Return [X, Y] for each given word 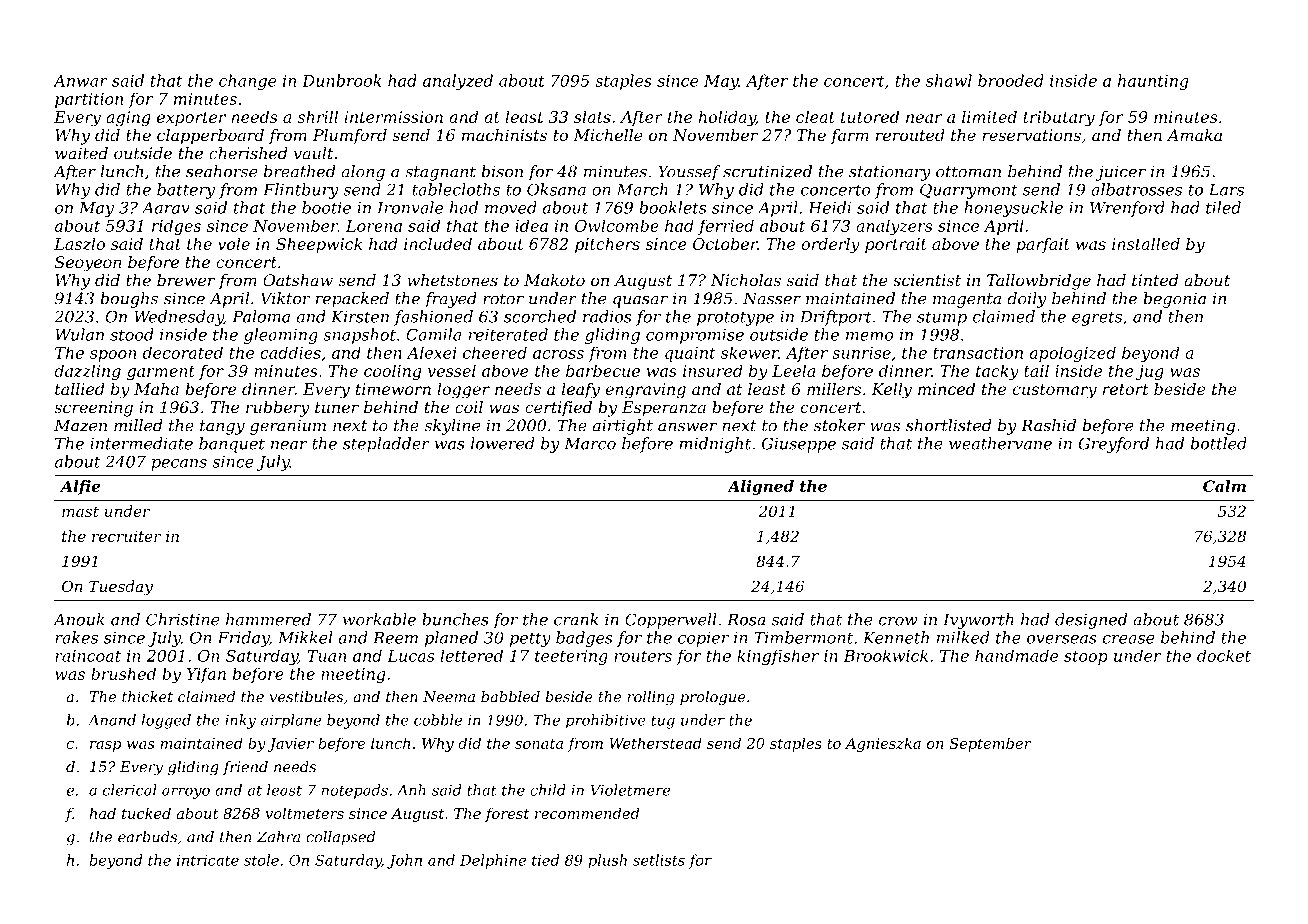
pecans [179, 465]
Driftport [836, 318]
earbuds [147, 837]
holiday [727, 118]
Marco [590, 443]
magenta [967, 300]
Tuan [327, 656]
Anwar [80, 81]
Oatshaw [298, 280]
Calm [1224, 486]
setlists [659, 860]
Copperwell [671, 621]
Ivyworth [978, 621]
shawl [949, 80]
